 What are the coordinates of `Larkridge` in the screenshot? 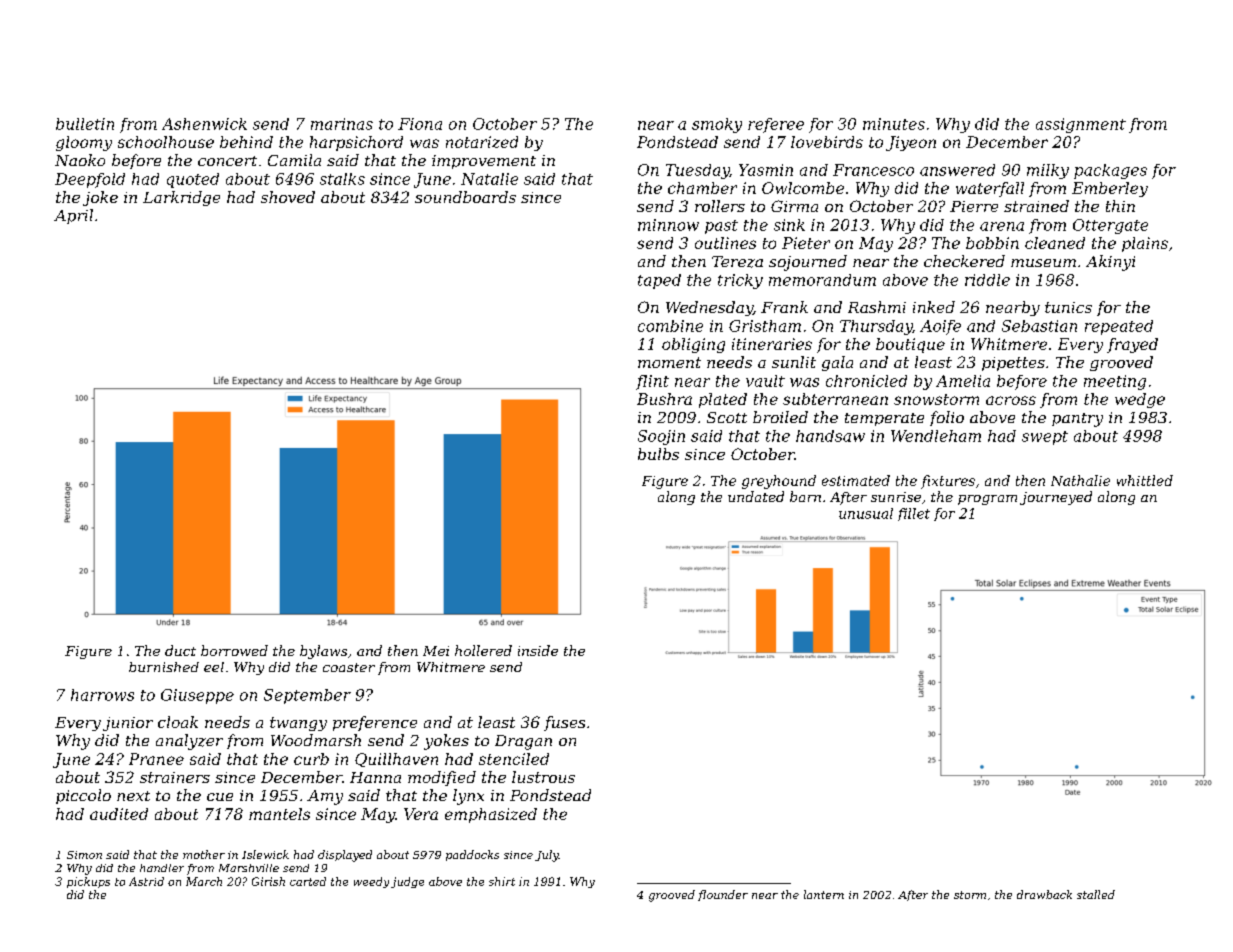 It's located at (181, 198).
